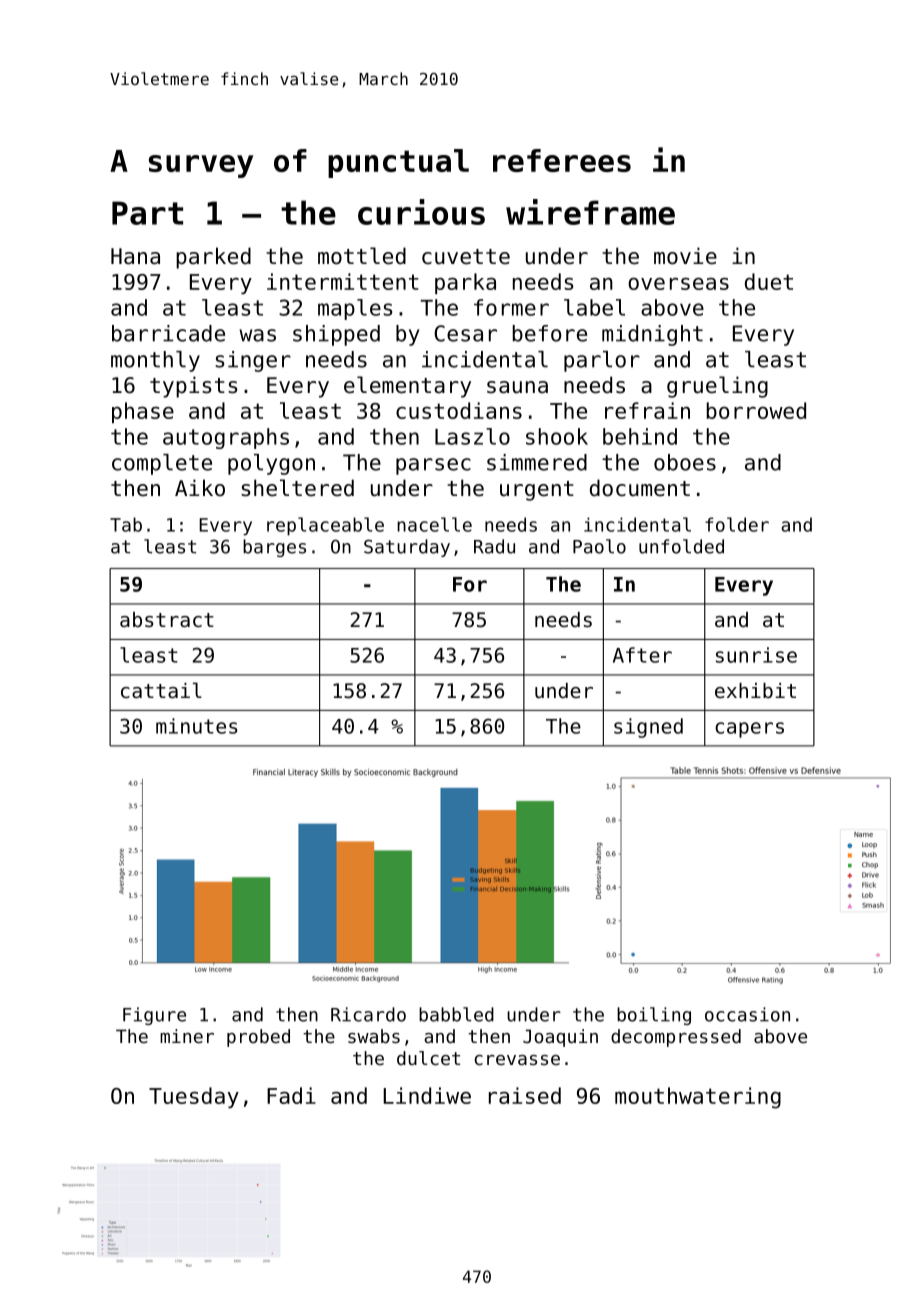 The width and height of the screenshot is (924, 1311). What do you see at coordinates (652, 335) in the screenshot?
I see `midnight` at bounding box center [652, 335].
